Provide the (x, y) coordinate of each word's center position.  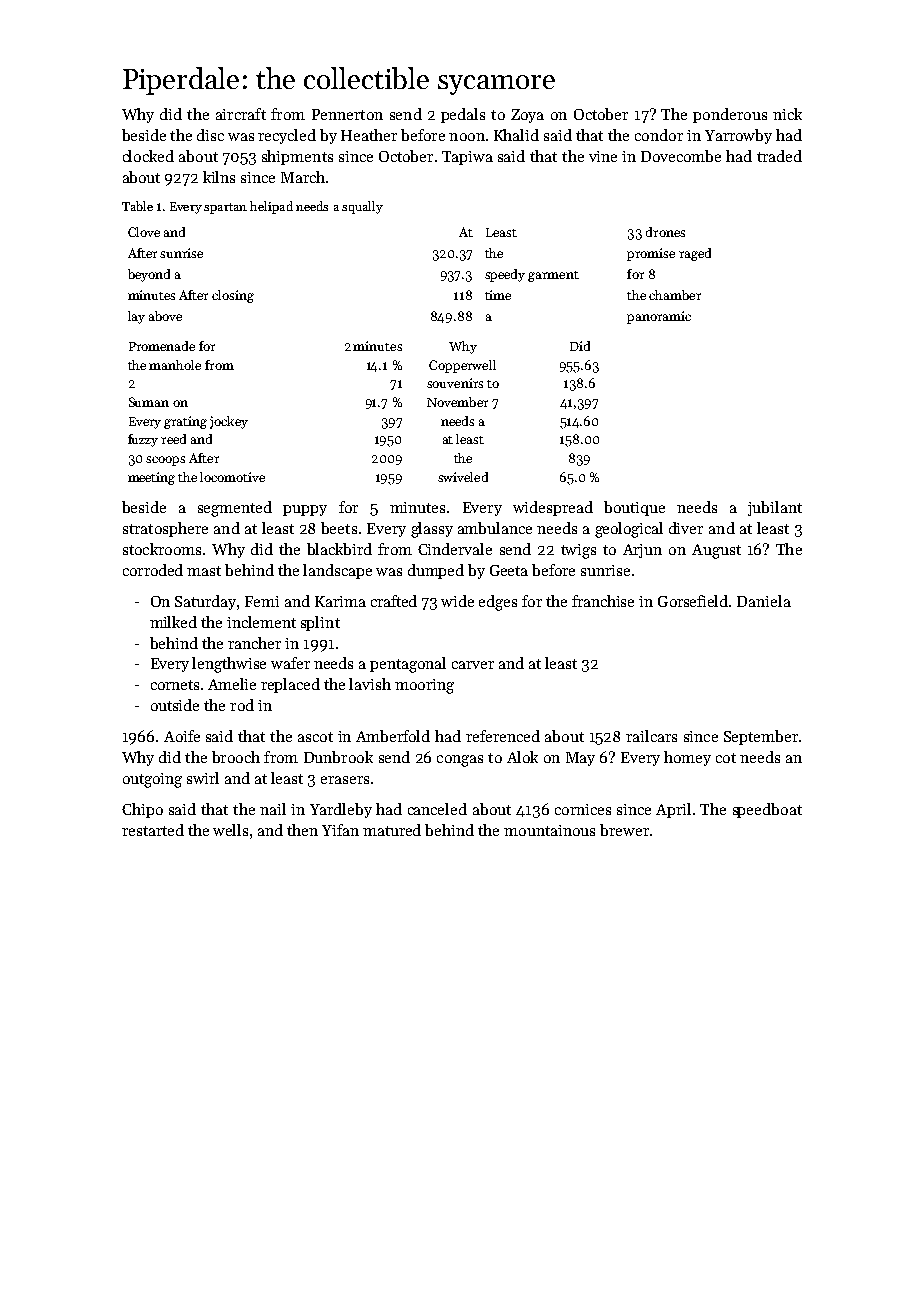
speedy (505, 275)
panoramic (659, 317)
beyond (149, 275)
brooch (236, 757)
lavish (370, 684)
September (761, 737)
